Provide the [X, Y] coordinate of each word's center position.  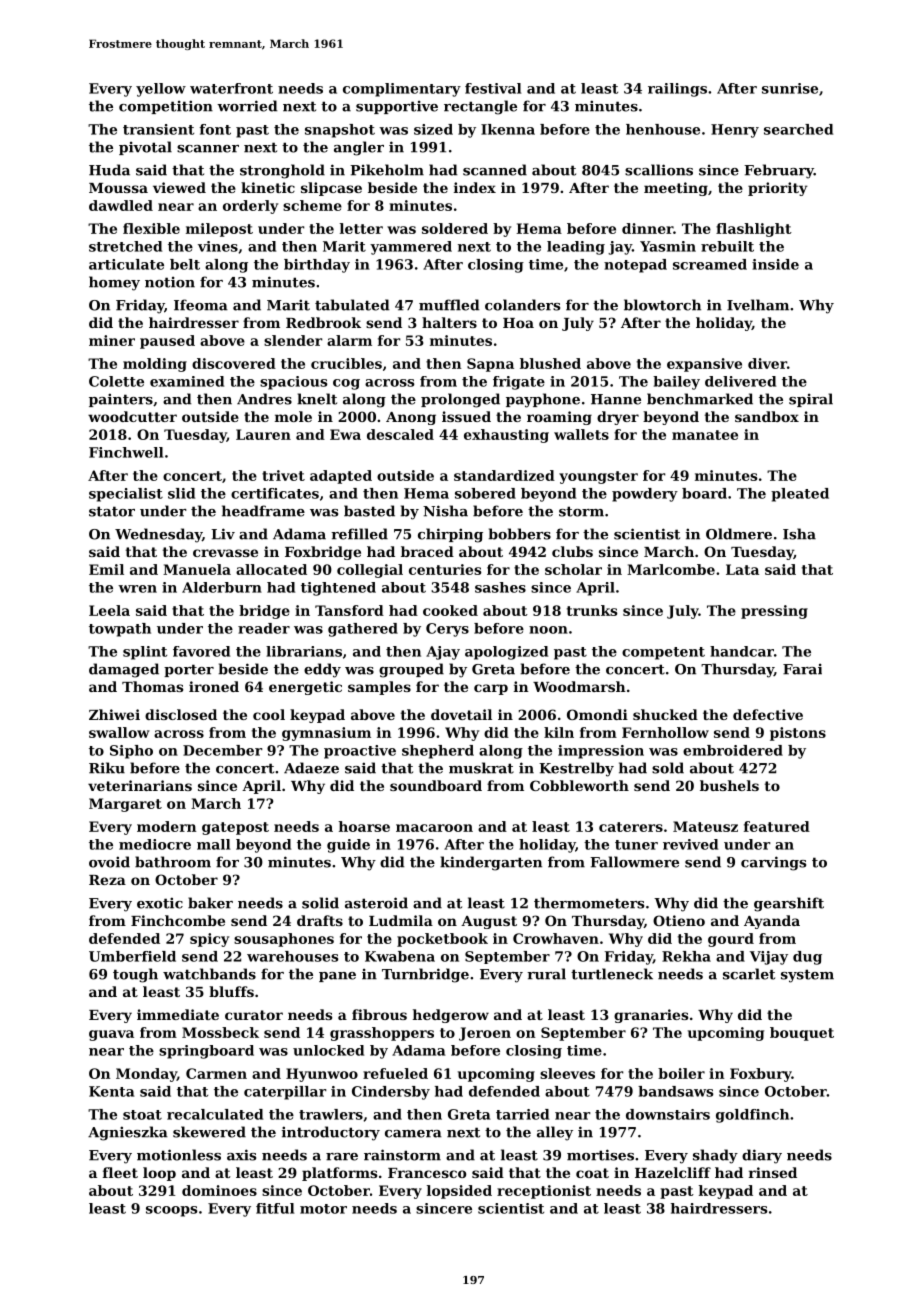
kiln [559, 732]
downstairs [668, 1114]
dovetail [461, 714]
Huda [109, 170]
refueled [395, 1073]
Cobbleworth [579, 785]
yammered [411, 248]
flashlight [754, 230]
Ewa [345, 434]
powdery [645, 495]
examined [187, 381]
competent [663, 653]
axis [241, 1155]
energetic [305, 688]
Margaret [125, 805]
